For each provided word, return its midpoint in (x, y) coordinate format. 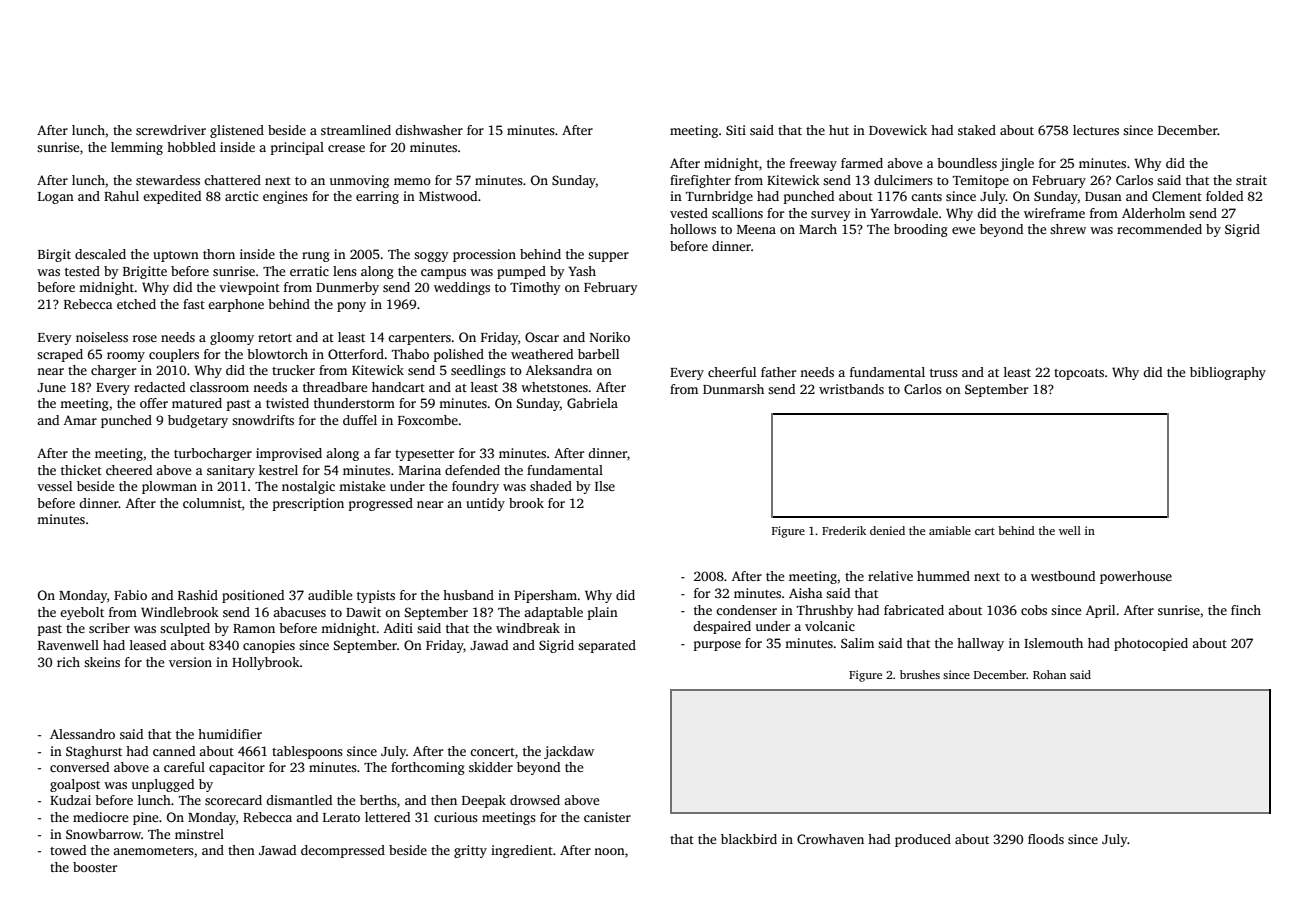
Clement (1177, 196)
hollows (693, 229)
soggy (431, 257)
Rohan (1049, 674)
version (190, 662)
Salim (857, 643)
